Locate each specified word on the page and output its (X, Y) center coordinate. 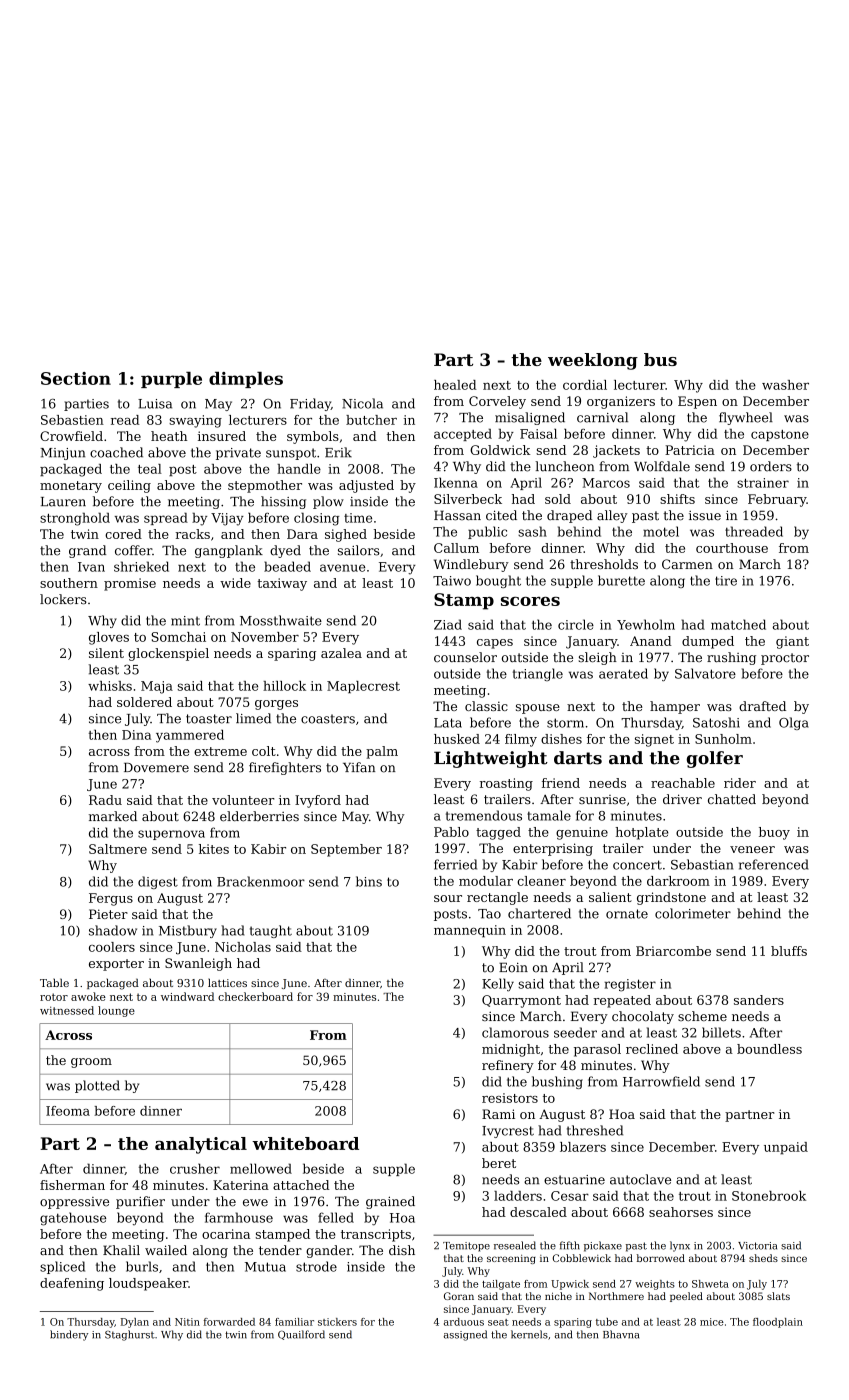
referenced (773, 864)
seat (498, 1322)
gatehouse (73, 1219)
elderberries (259, 816)
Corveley (497, 402)
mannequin (470, 931)
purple (171, 380)
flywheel (746, 418)
